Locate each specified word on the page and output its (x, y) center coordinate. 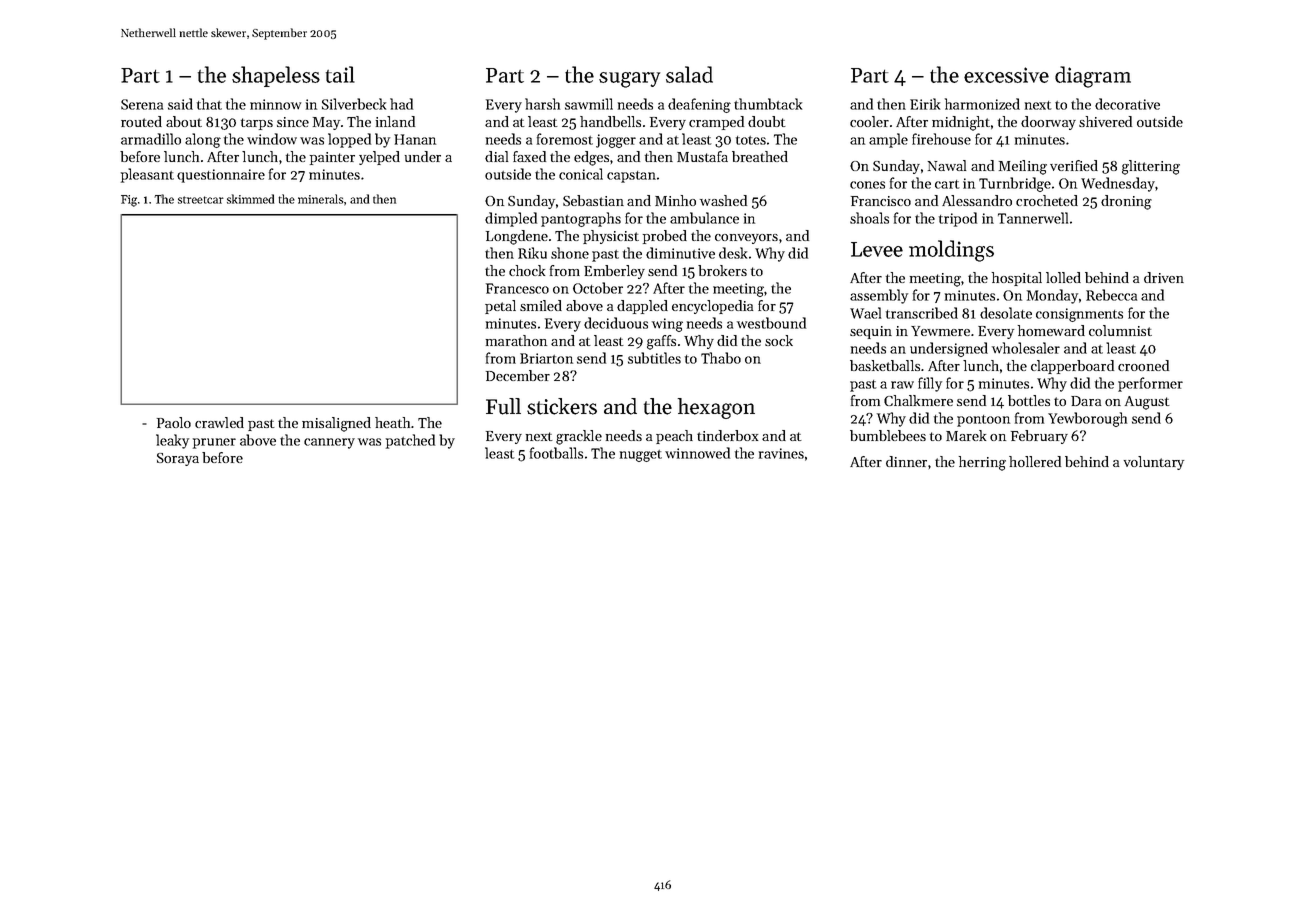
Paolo (174, 422)
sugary (629, 80)
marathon (516, 340)
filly (930, 384)
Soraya (178, 459)
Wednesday (1118, 184)
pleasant (147, 175)
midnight (961, 123)
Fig (129, 201)
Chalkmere (918, 400)
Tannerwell (1033, 218)
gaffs (661, 342)
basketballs (885, 365)
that (209, 104)
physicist (611, 237)
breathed (760, 156)
